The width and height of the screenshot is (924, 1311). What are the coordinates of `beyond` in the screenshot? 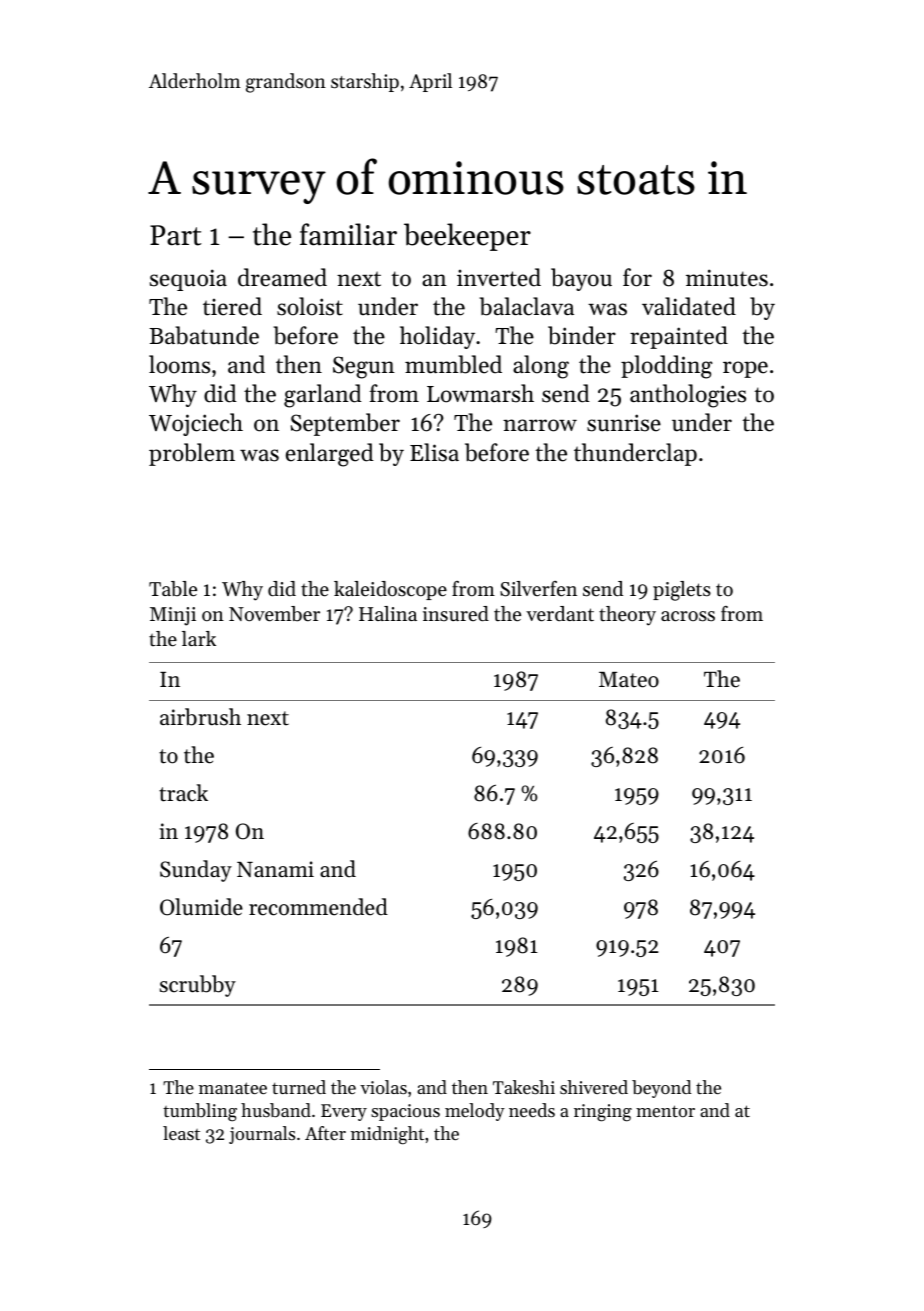 It's located at (662, 1089).
